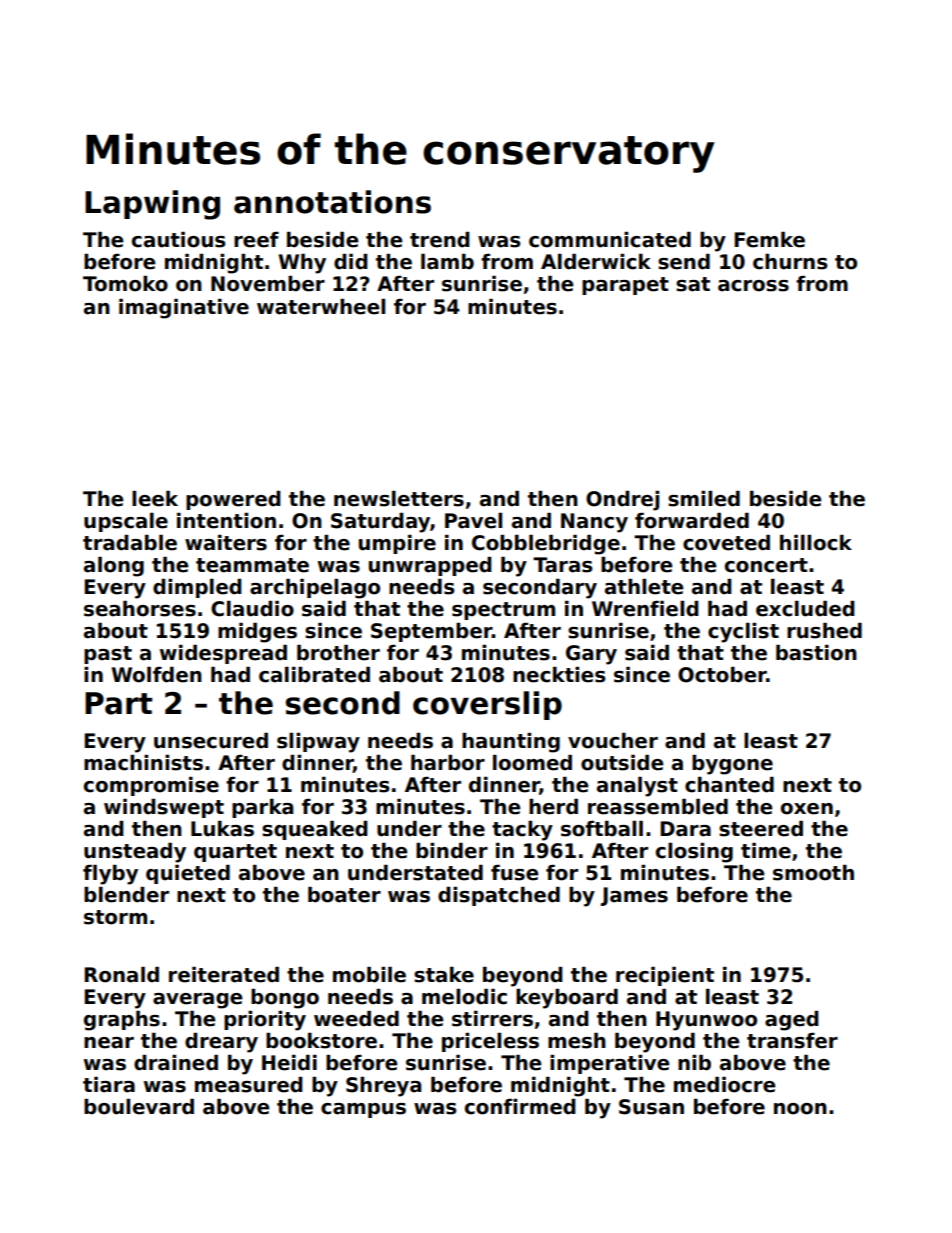  What do you see at coordinates (126, 895) in the image?
I see `blender` at bounding box center [126, 895].
